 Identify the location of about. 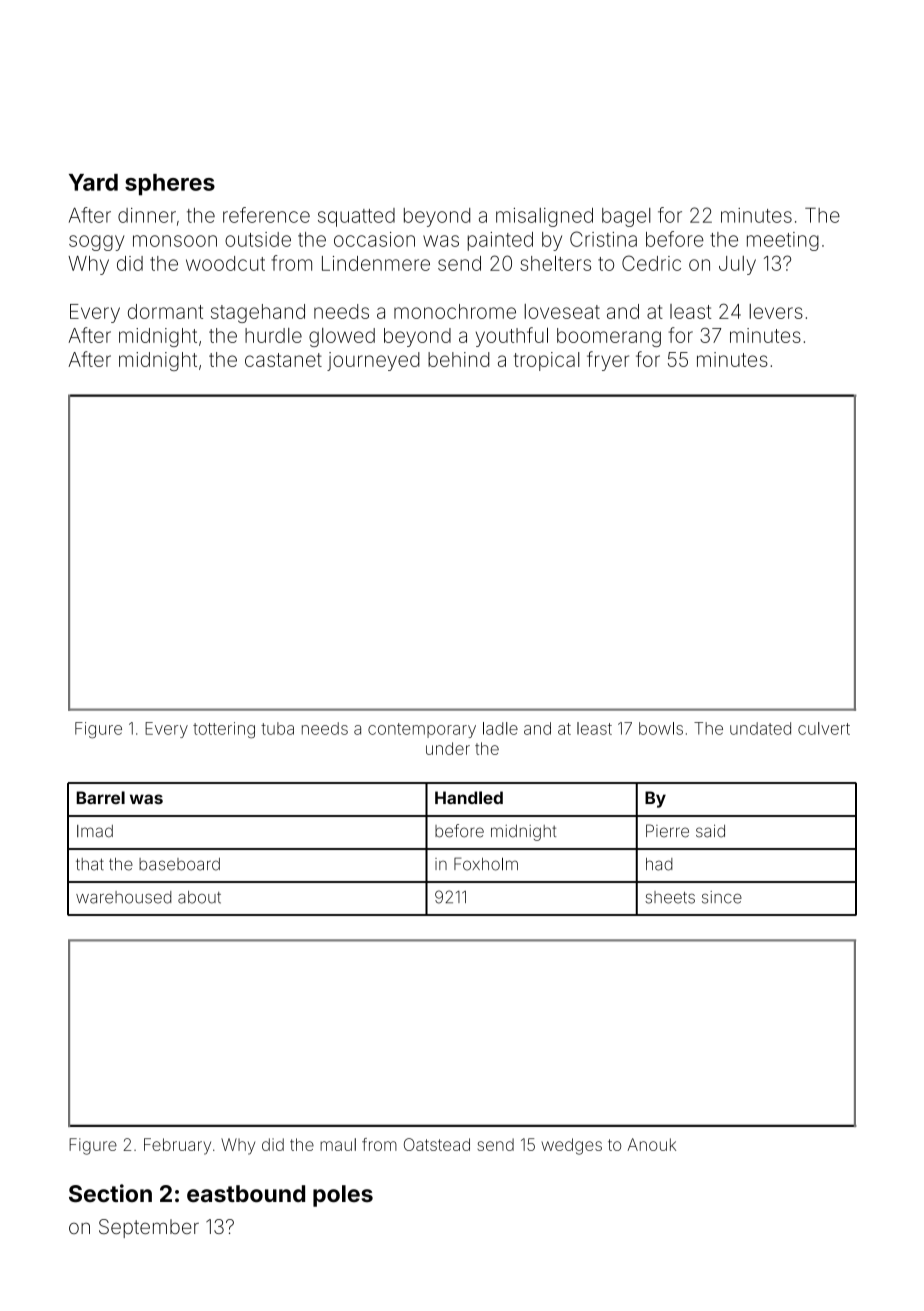
(199, 897).
